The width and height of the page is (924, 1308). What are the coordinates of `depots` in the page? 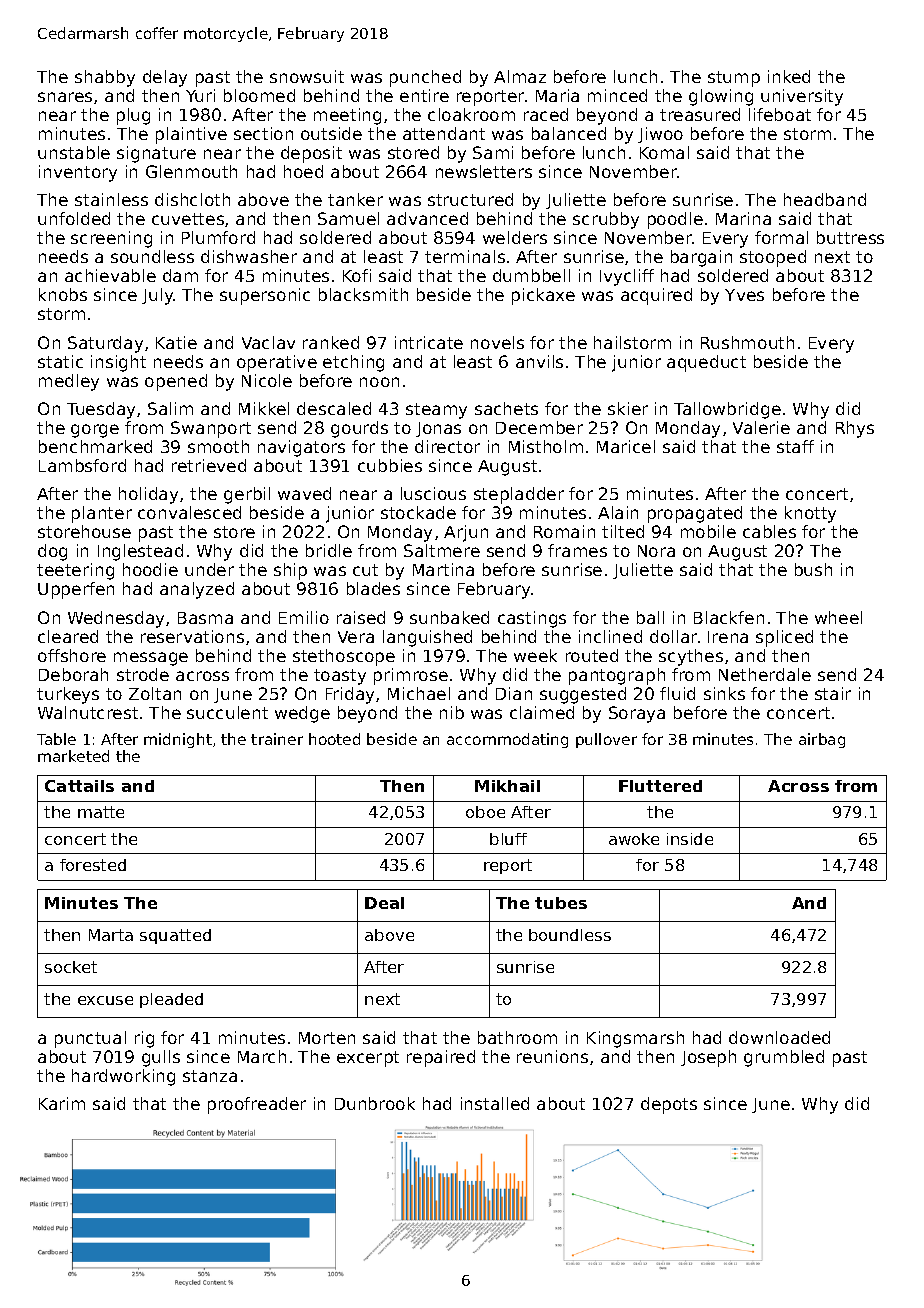 It's located at (669, 1105).
